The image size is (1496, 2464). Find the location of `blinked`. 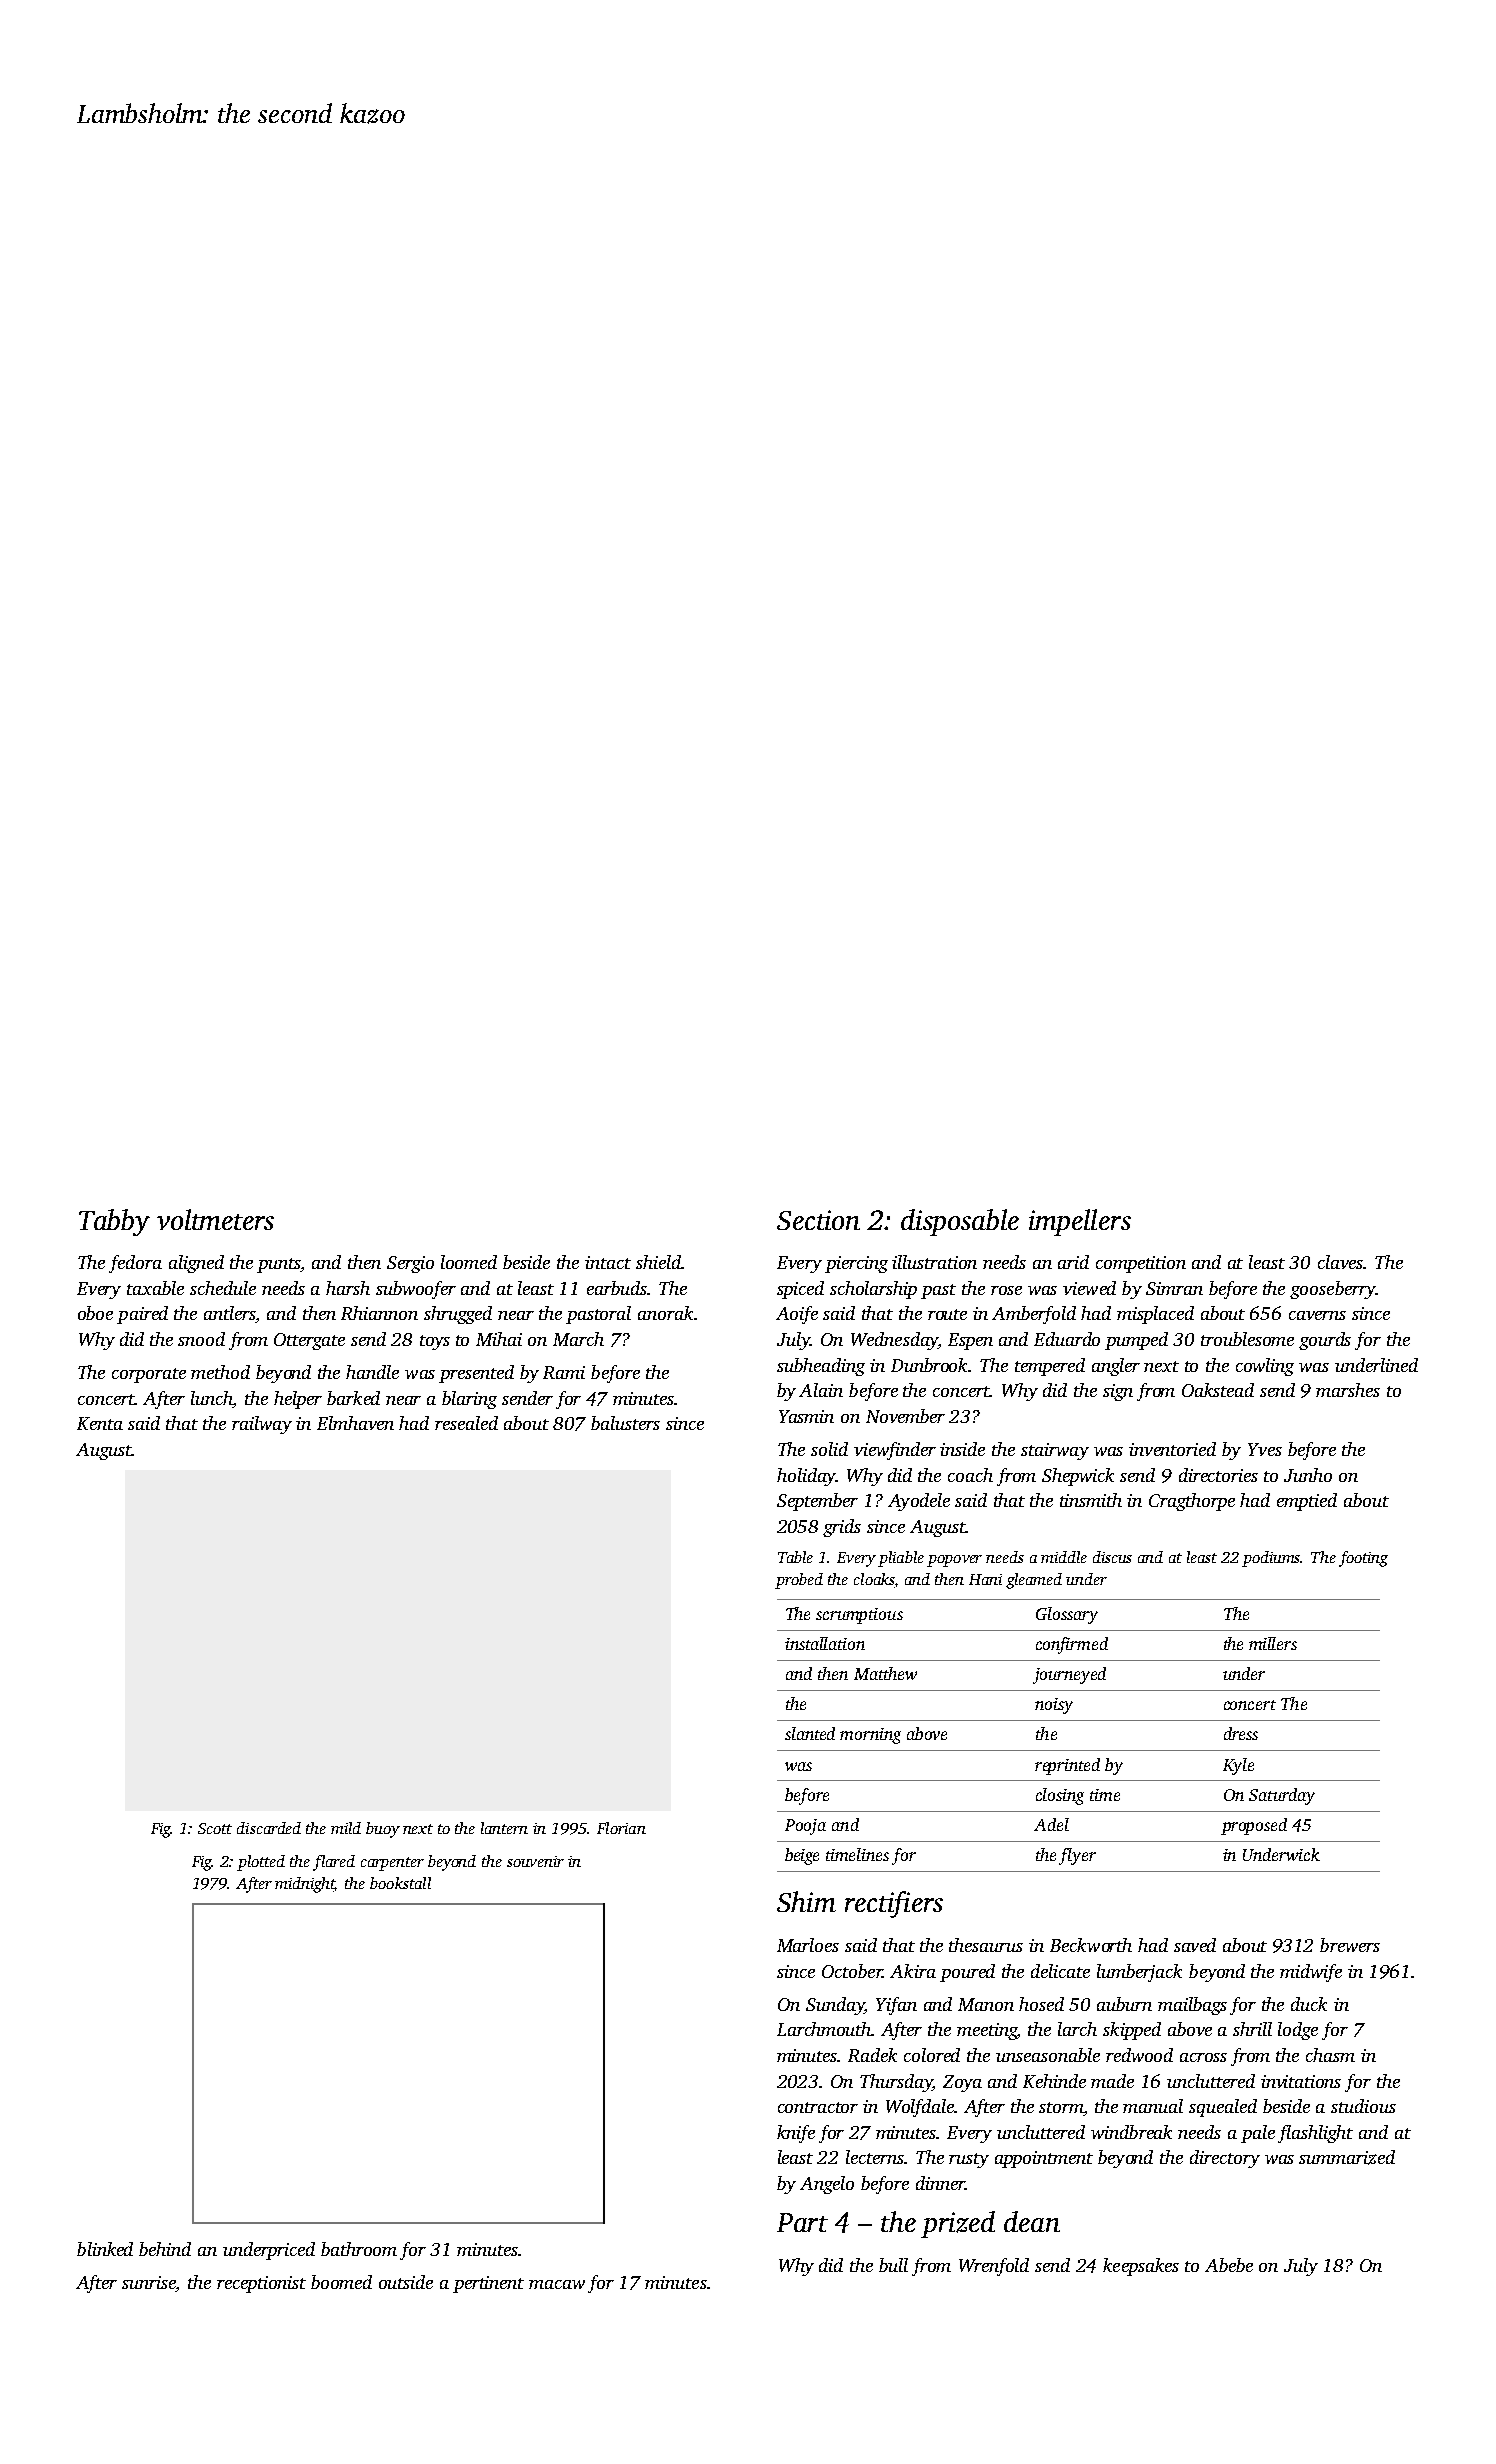

blinked is located at coordinates (105, 2249).
